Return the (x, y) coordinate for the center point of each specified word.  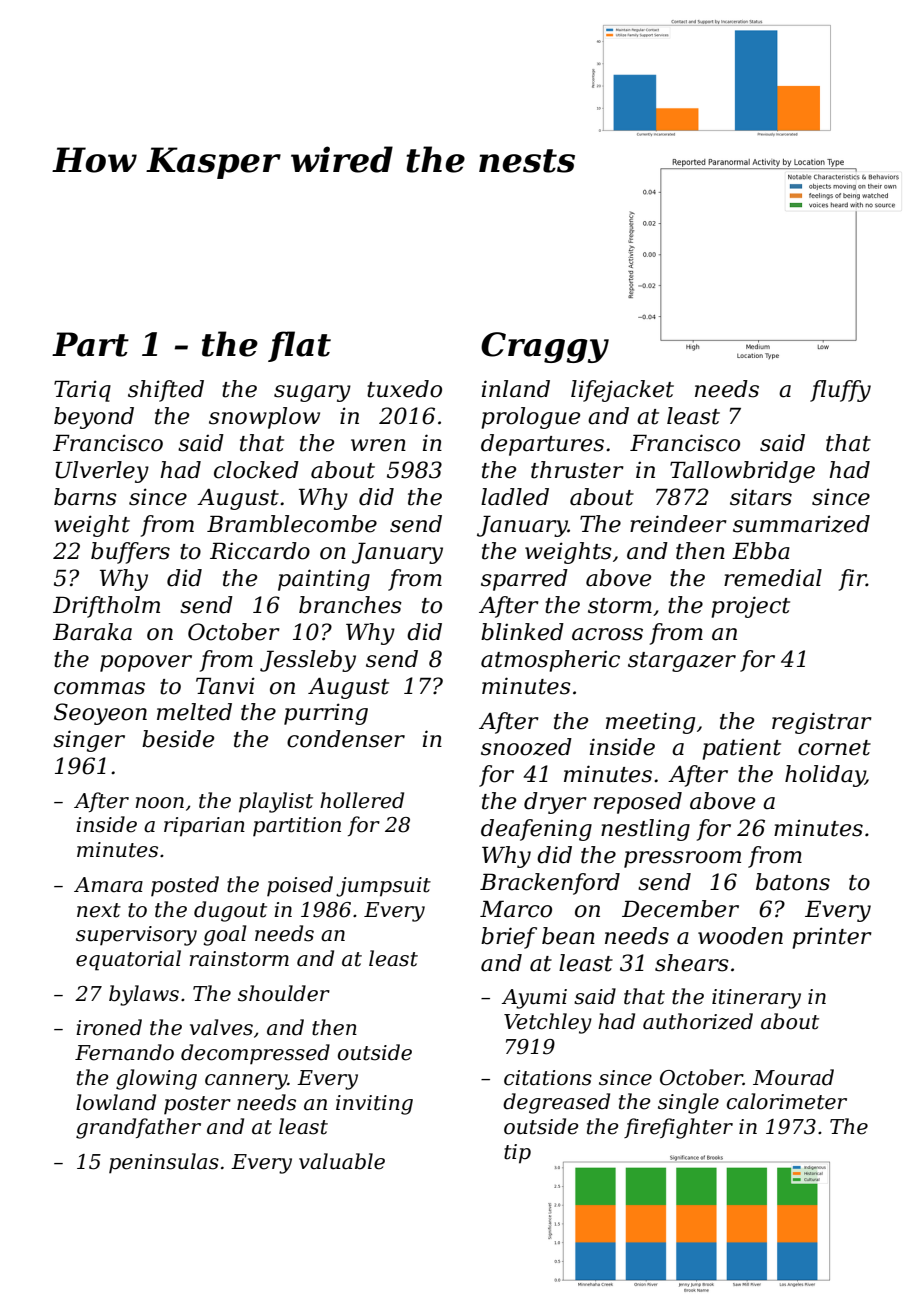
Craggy (545, 347)
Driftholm (106, 607)
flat (299, 346)
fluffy (840, 391)
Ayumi (534, 999)
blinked (522, 632)
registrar (822, 723)
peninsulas (164, 1163)
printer (832, 938)
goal (225, 935)
